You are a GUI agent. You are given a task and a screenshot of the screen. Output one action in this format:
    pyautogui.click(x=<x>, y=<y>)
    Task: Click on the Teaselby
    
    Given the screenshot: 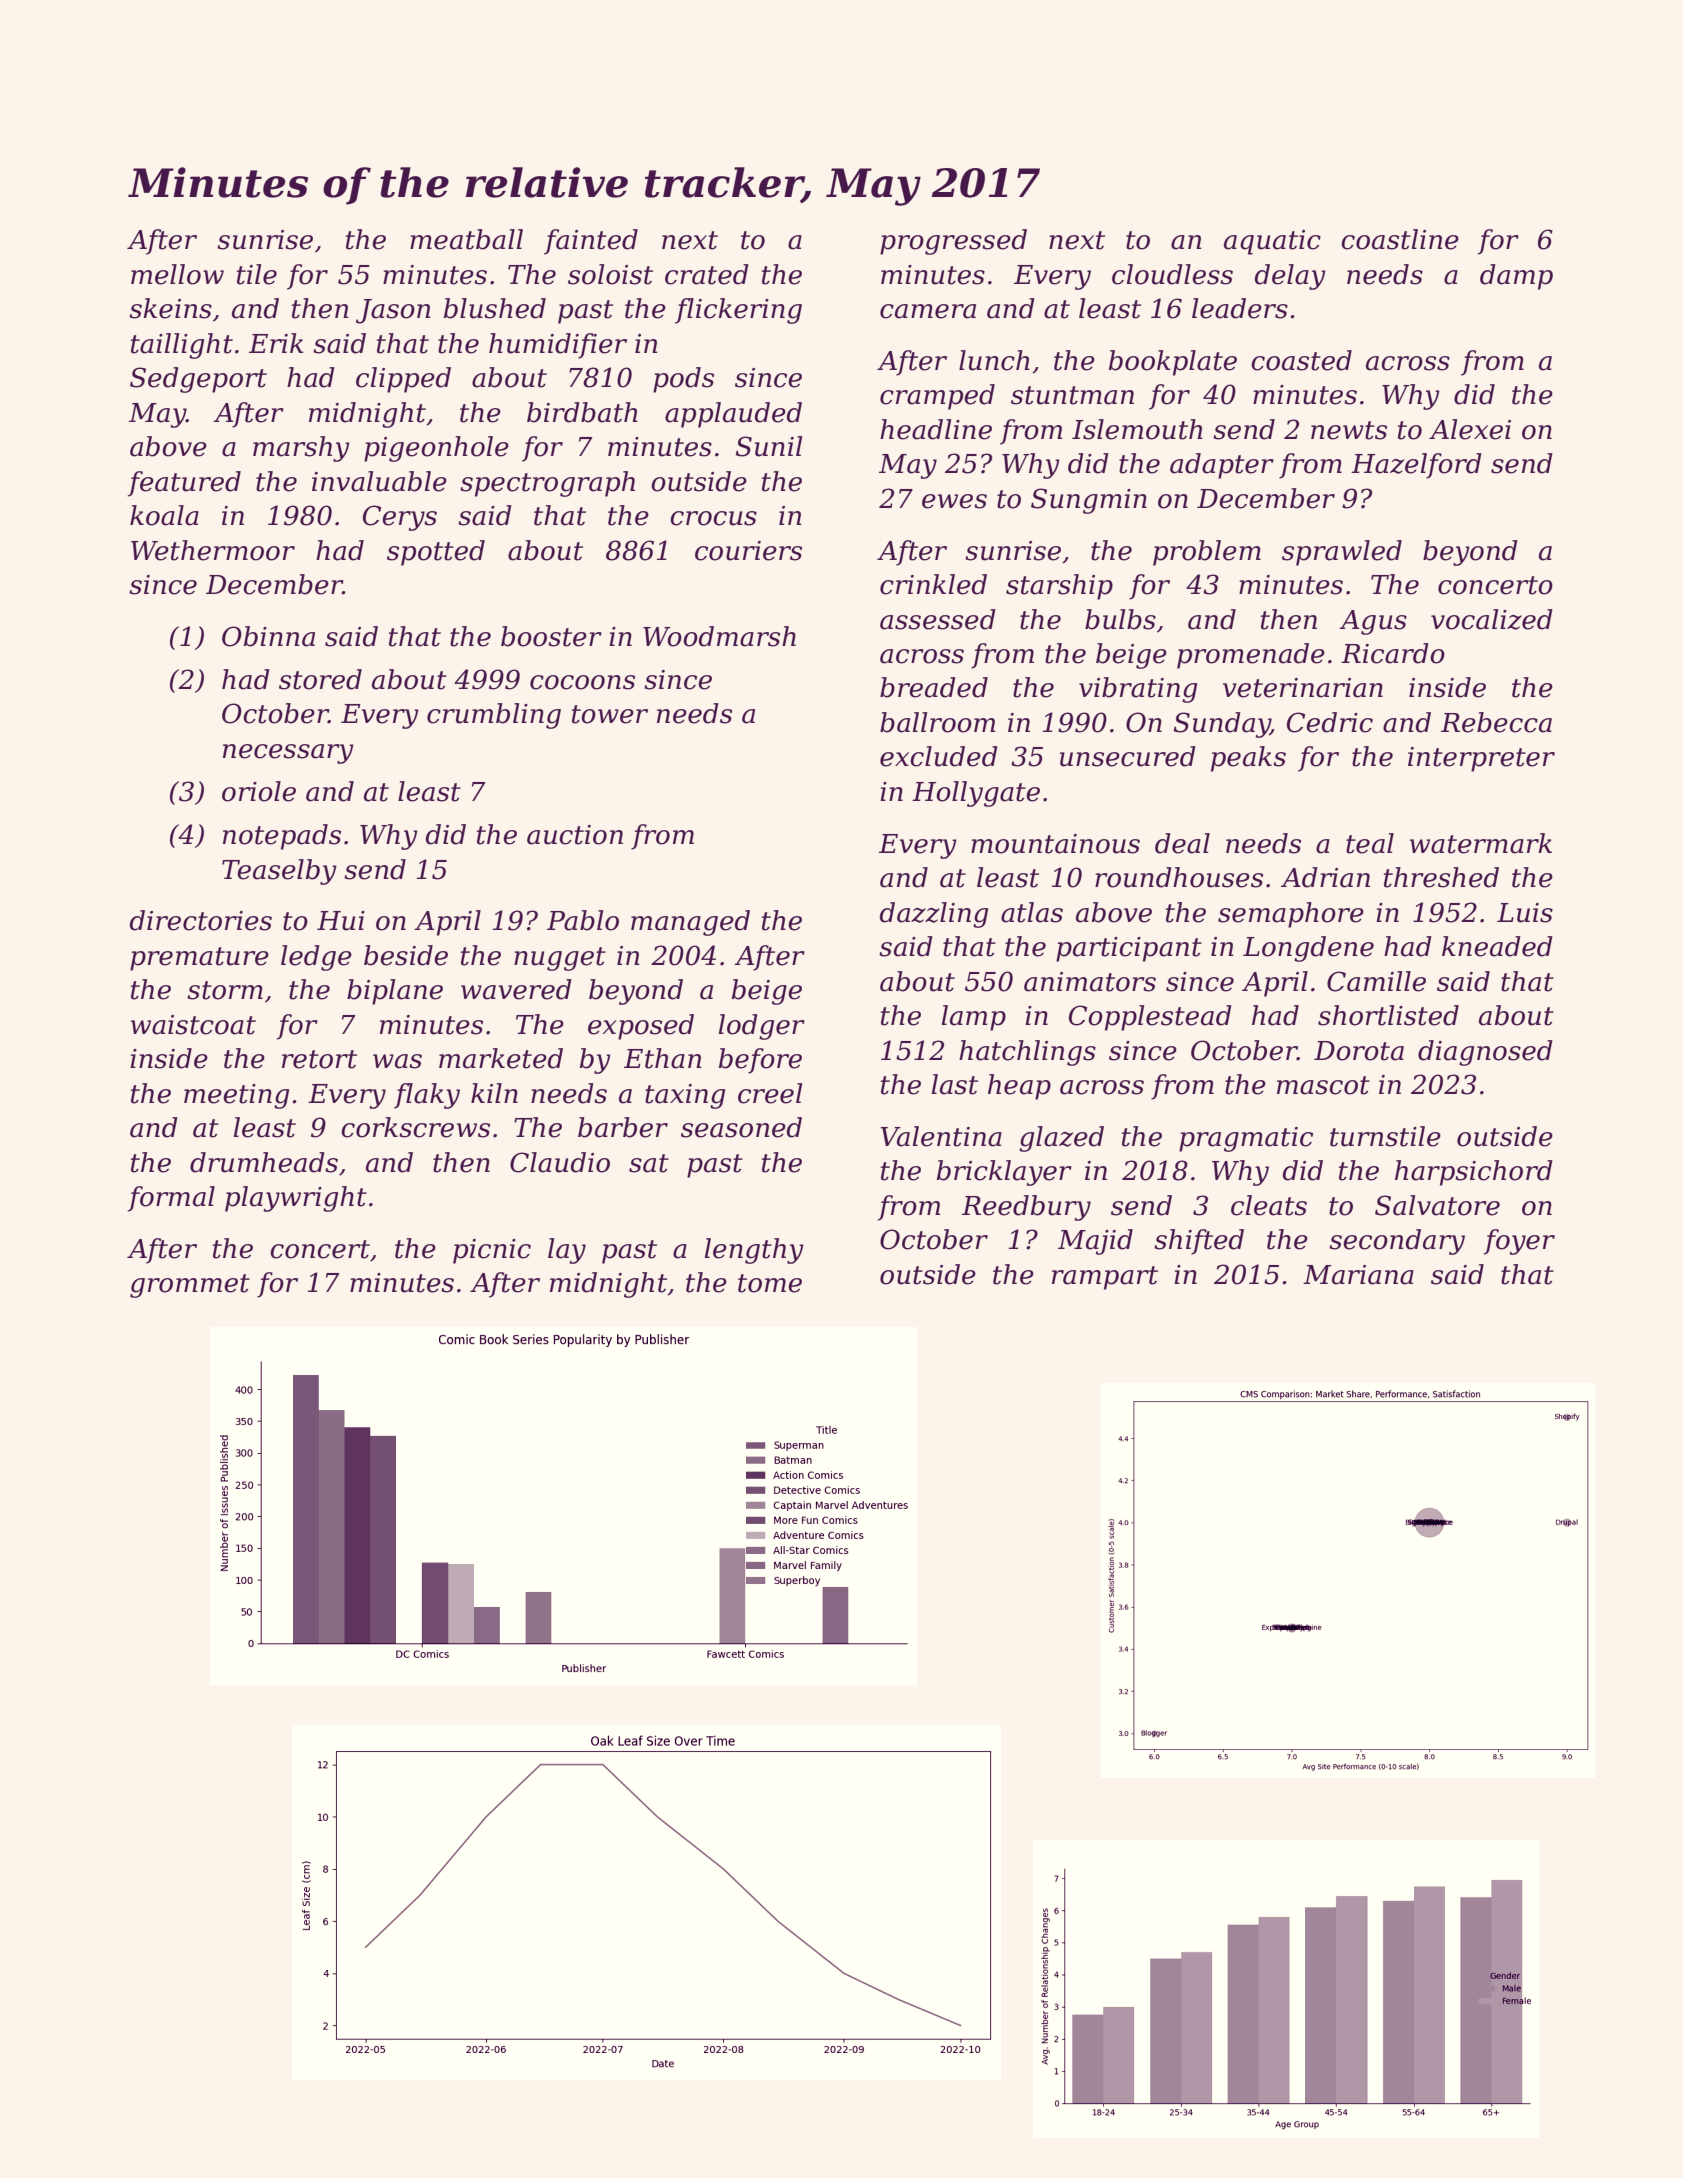 What is the action you would take?
    pyautogui.click(x=279, y=872)
